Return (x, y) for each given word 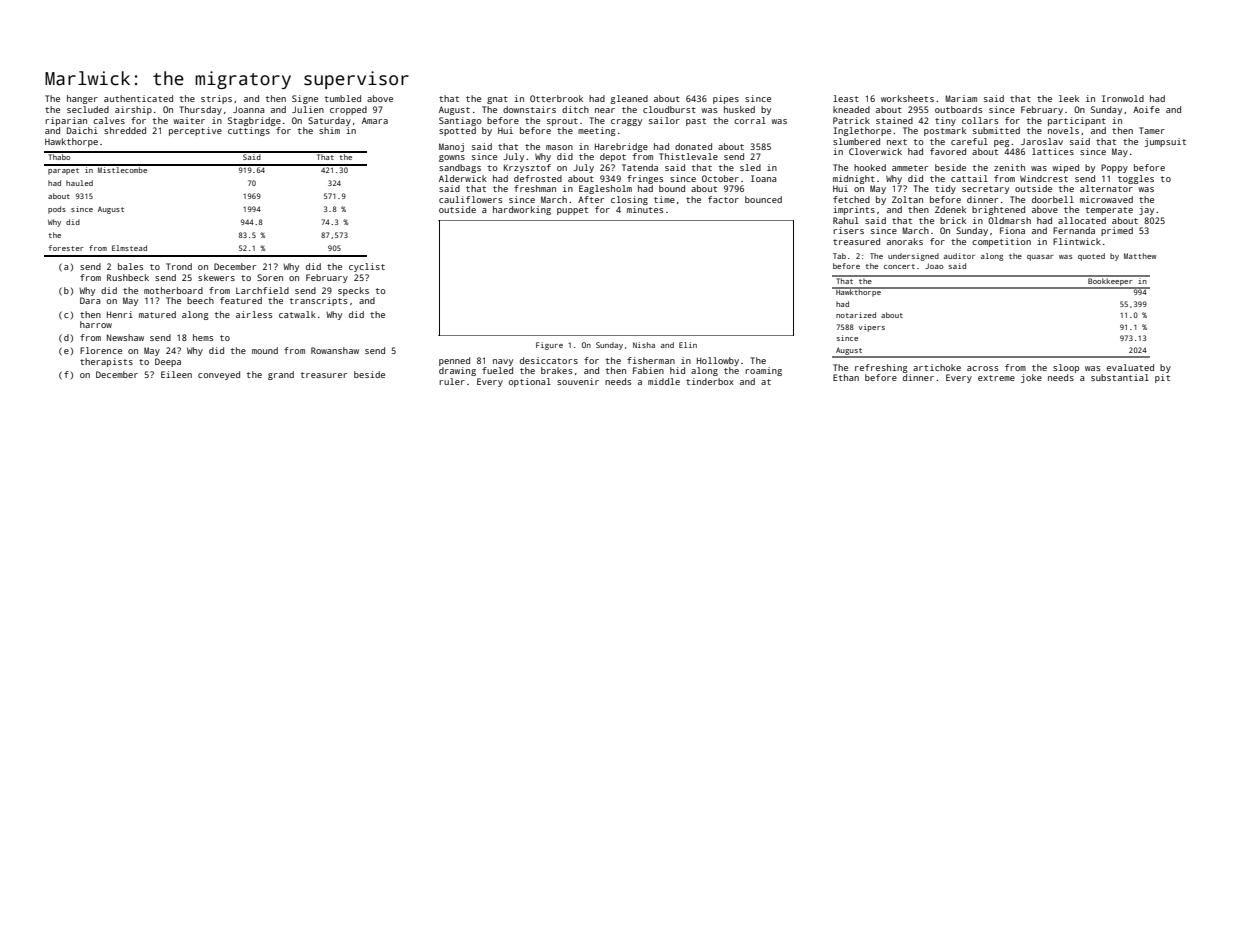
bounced (763, 199)
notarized (856, 315)
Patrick (851, 120)
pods (57, 210)
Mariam (961, 98)
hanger (82, 99)
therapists (106, 362)
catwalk (297, 314)
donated (693, 146)
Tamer (1152, 130)
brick (953, 220)
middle (664, 381)
